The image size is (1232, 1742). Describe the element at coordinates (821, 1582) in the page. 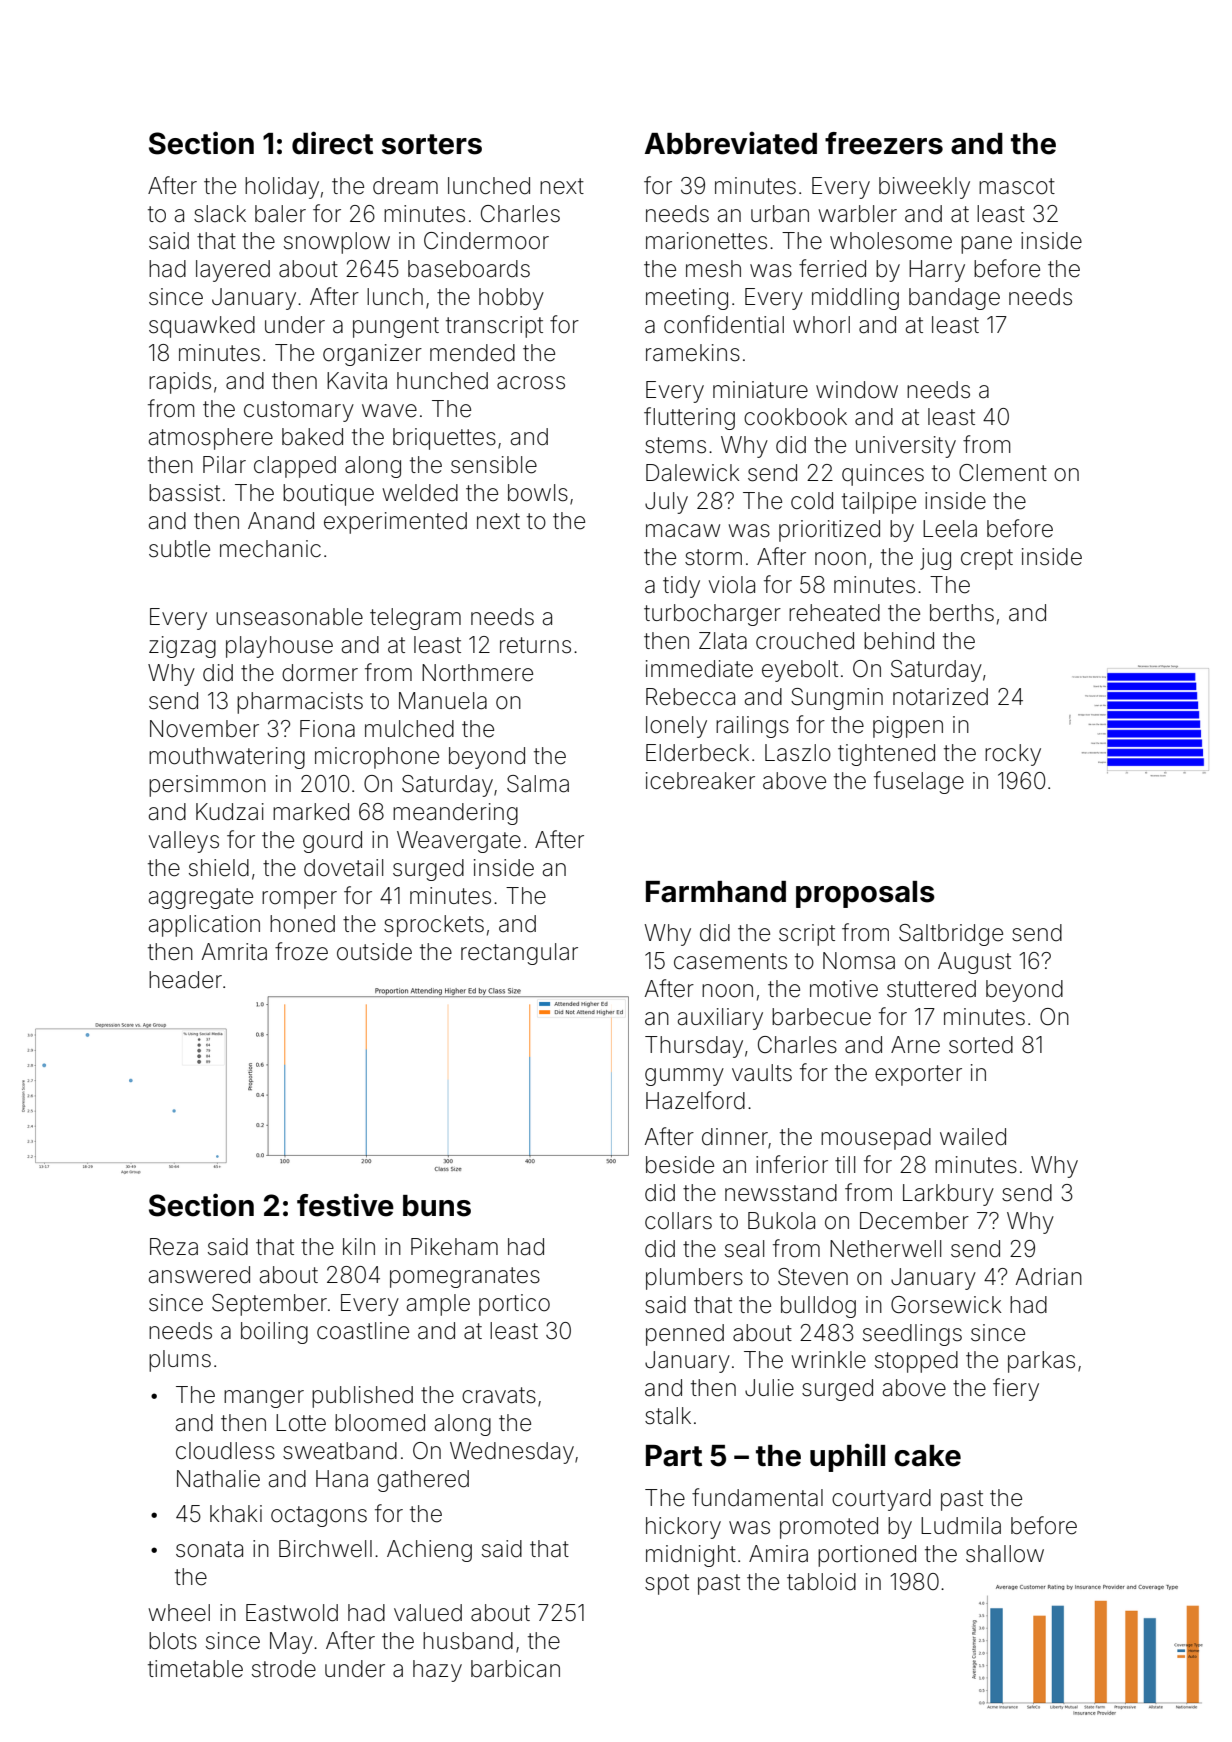

I see `tabloid` at that location.
